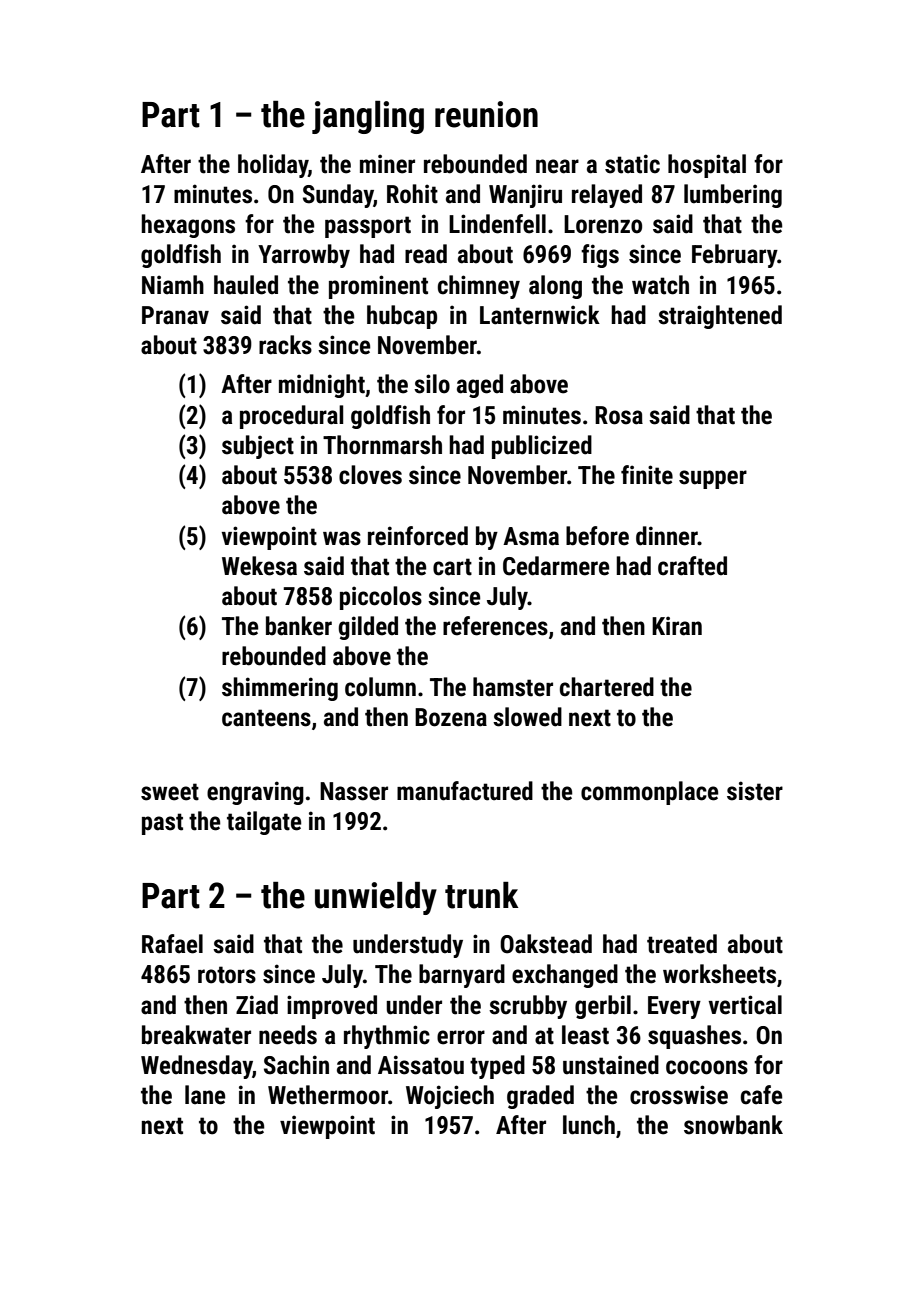 This screenshot has width=924, height=1311. What do you see at coordinates (619, 415) in the screenshot?
I see `Rosa` at bounding box center [619, 415].
